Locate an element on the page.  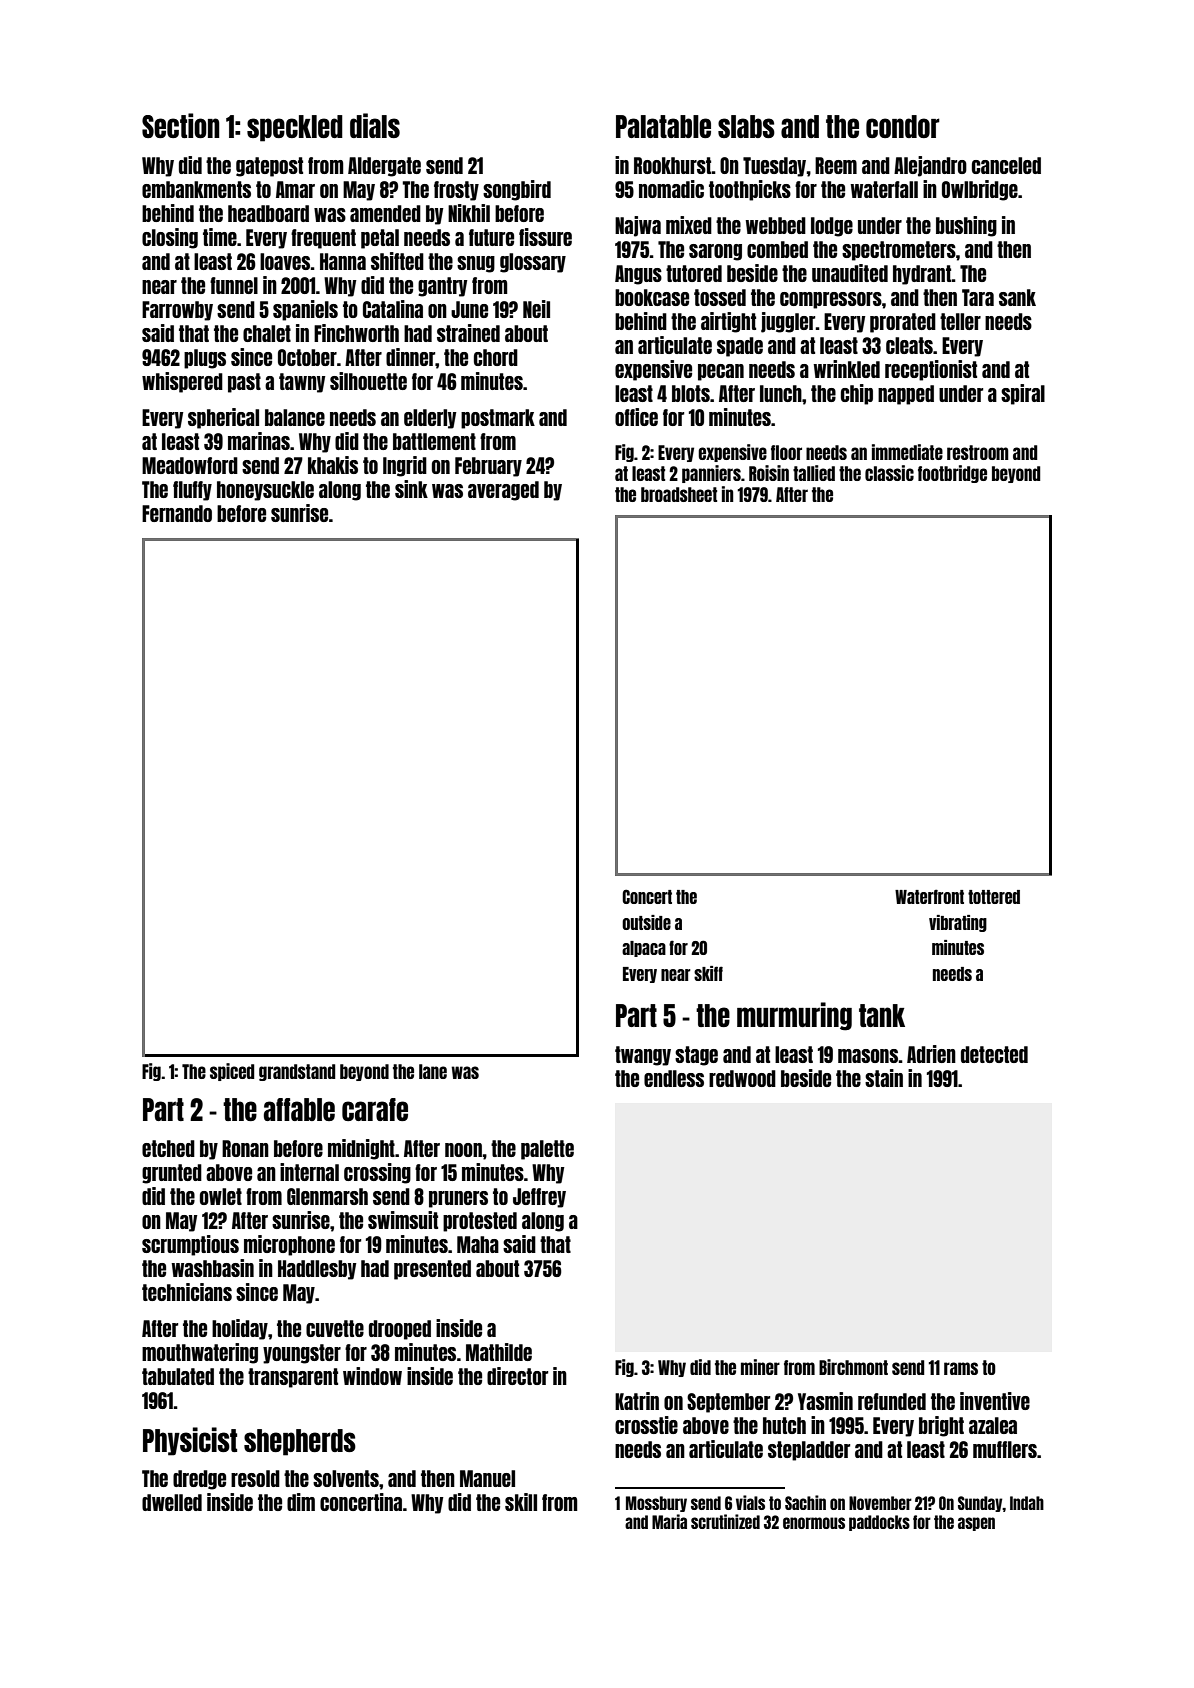
Section is located at coordinates (181, 125).
